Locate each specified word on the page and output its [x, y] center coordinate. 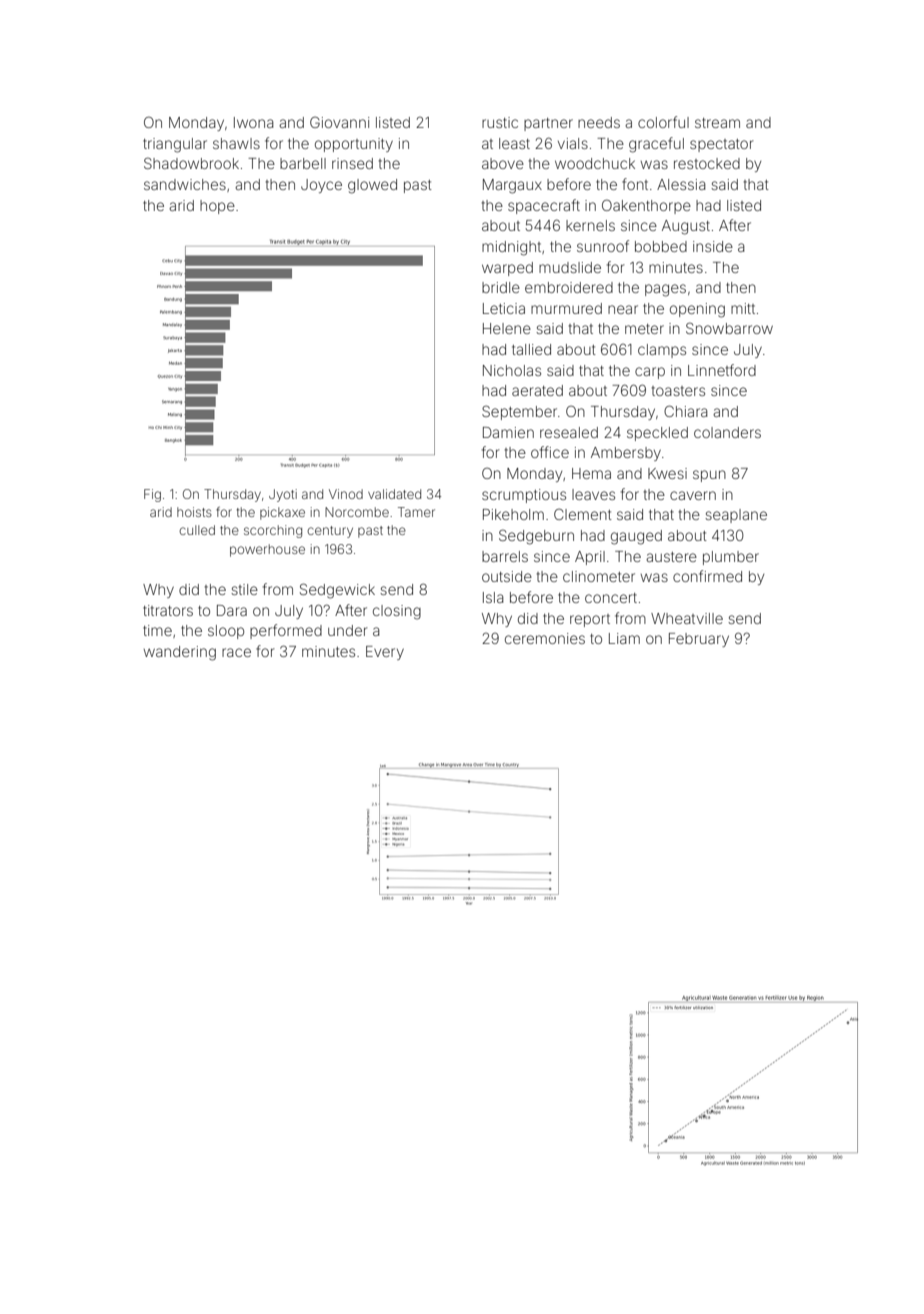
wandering [180, 653]
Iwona [253, 122]
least [514, 143]
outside [507, 576]
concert [611, 598]
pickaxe [282, 513]
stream [717, 123]
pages [665, 290]
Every [385, 653]
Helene [507, 328]
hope [217, 207]
